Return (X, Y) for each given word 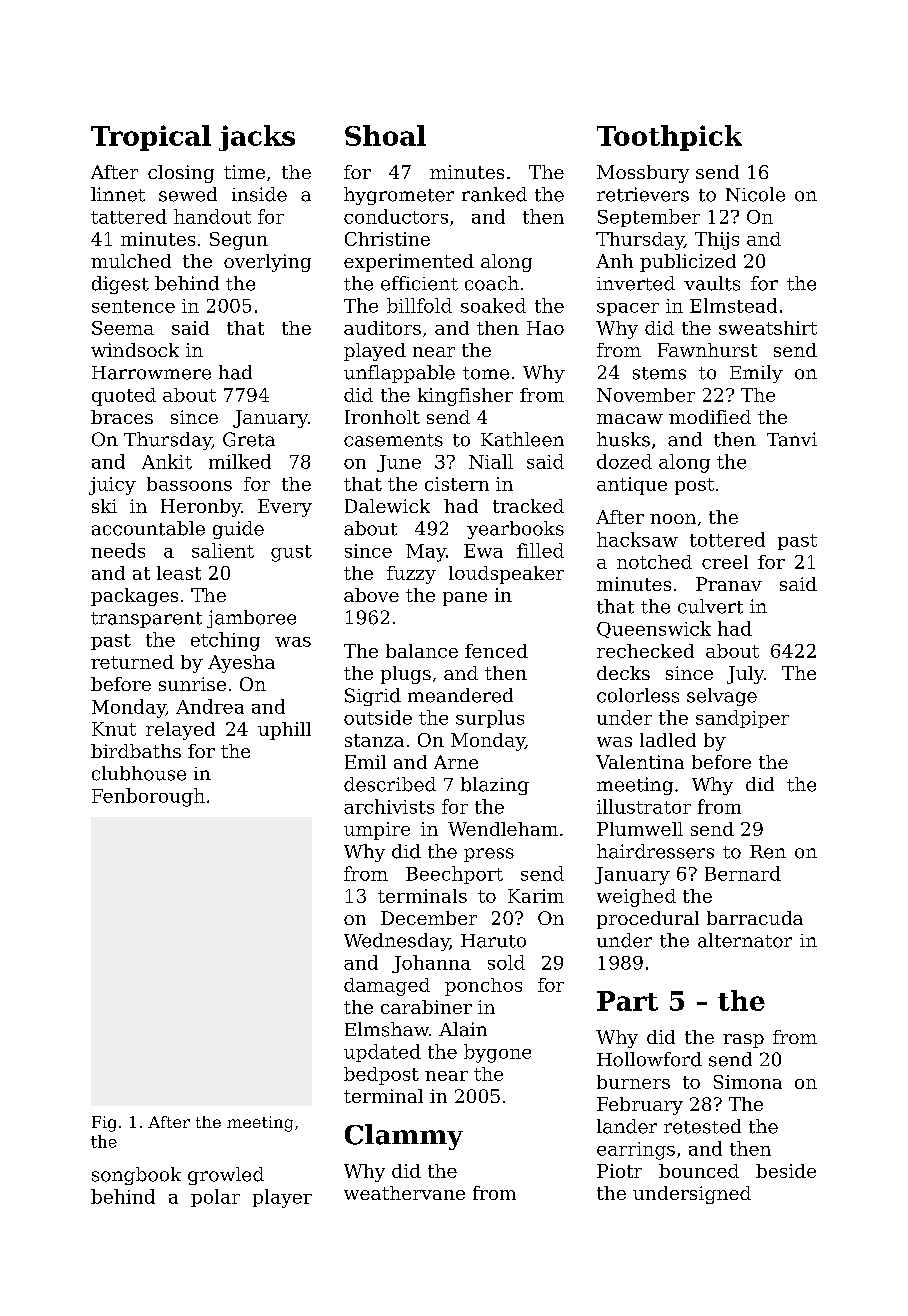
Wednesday (397, 942)
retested (702, 1126)
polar (215, 1198)
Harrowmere (151, 373)
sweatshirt (768, 328)
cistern (457, 484)
